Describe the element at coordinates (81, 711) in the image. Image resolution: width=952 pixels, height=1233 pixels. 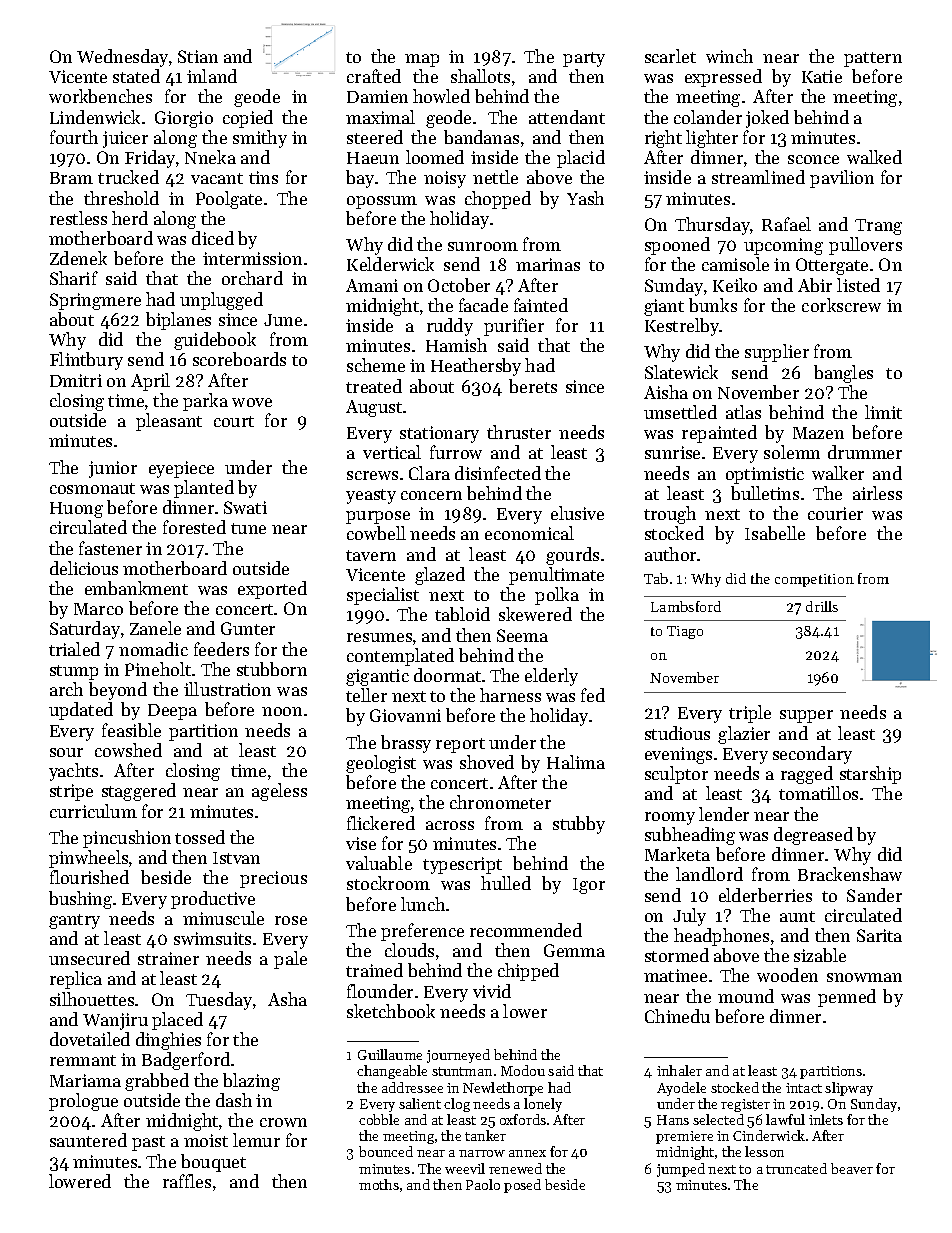
I see `updated` at that location.
